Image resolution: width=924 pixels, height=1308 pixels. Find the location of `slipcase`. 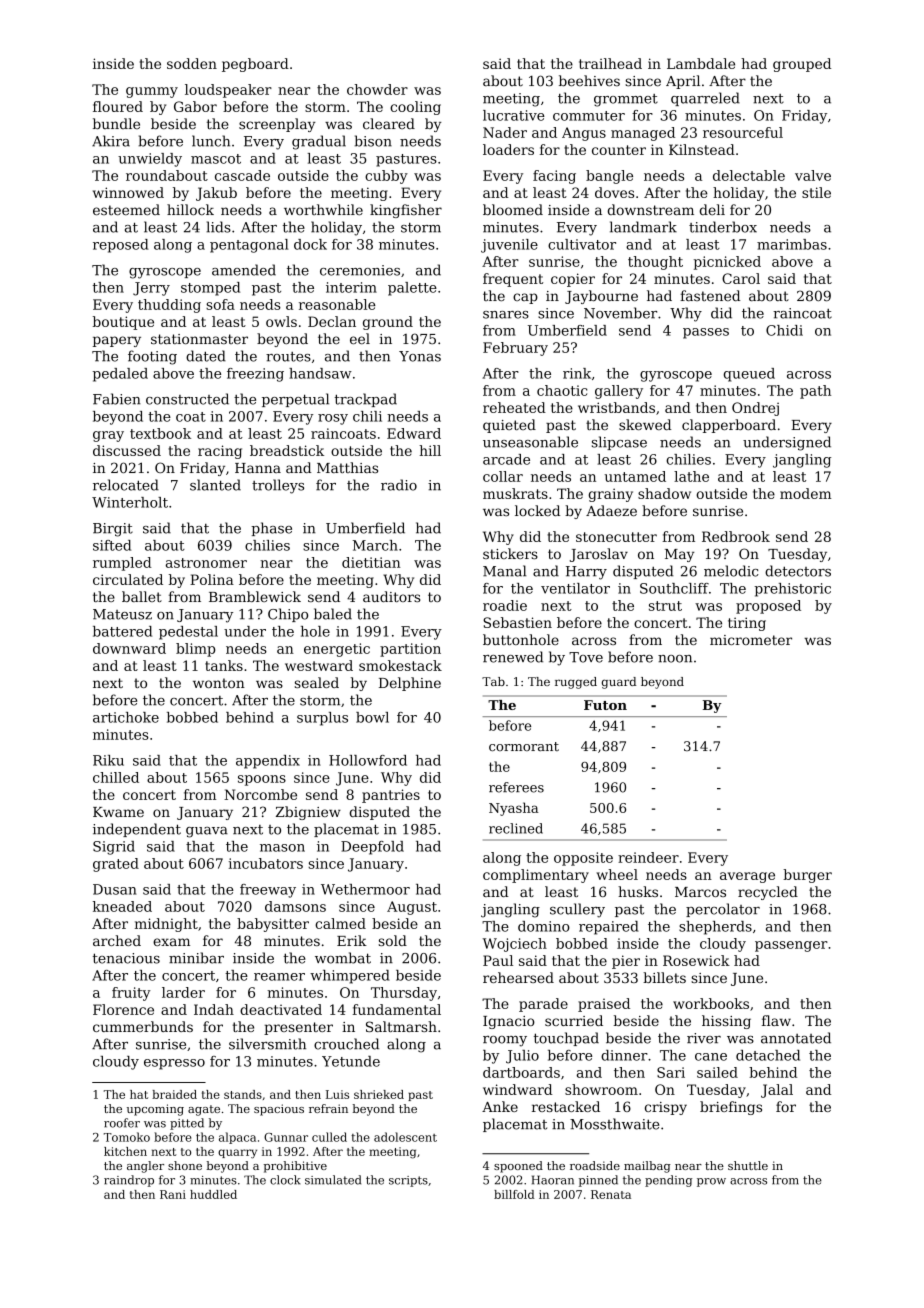

slipcase is located at coordinates (619, 443).
